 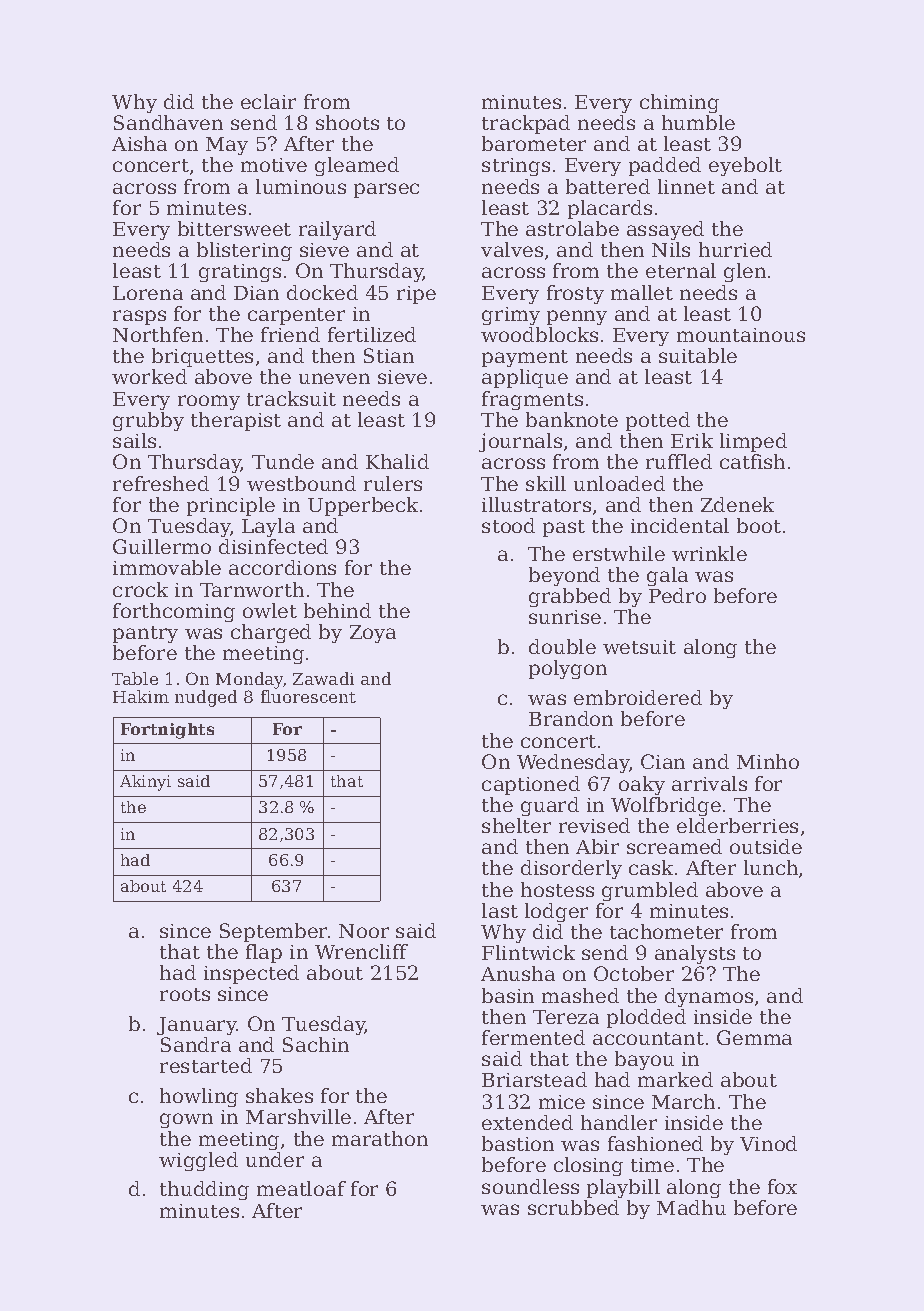 I want to click on potted, so click(x=658, y=421).
